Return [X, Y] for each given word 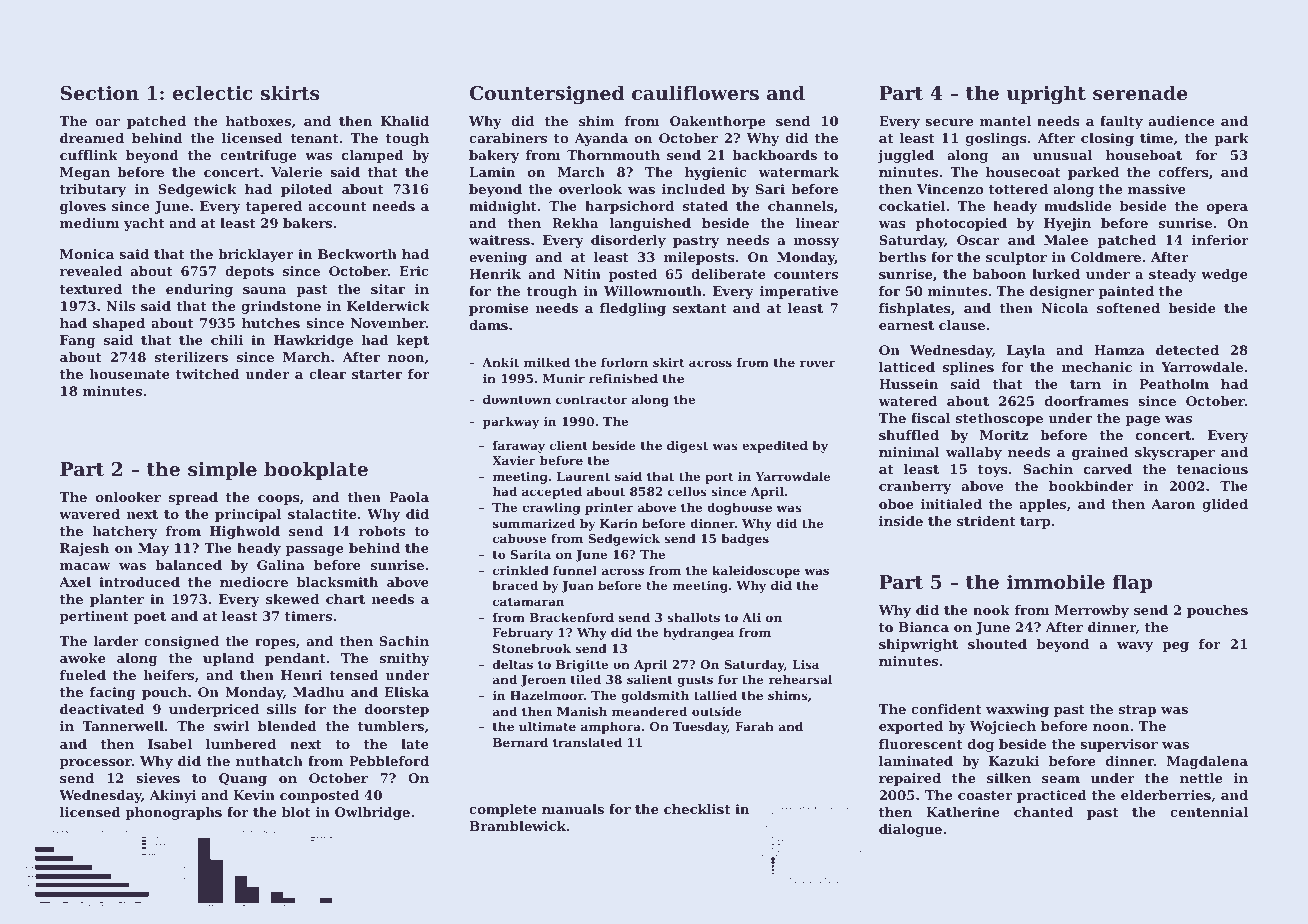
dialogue [910, 830]
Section [100, 93]
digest [687, 447]
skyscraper [1175, 453]
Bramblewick [517, 826]
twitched [208, 374]
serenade [1140, 93]
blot [296, 812]
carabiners [508, 138]
